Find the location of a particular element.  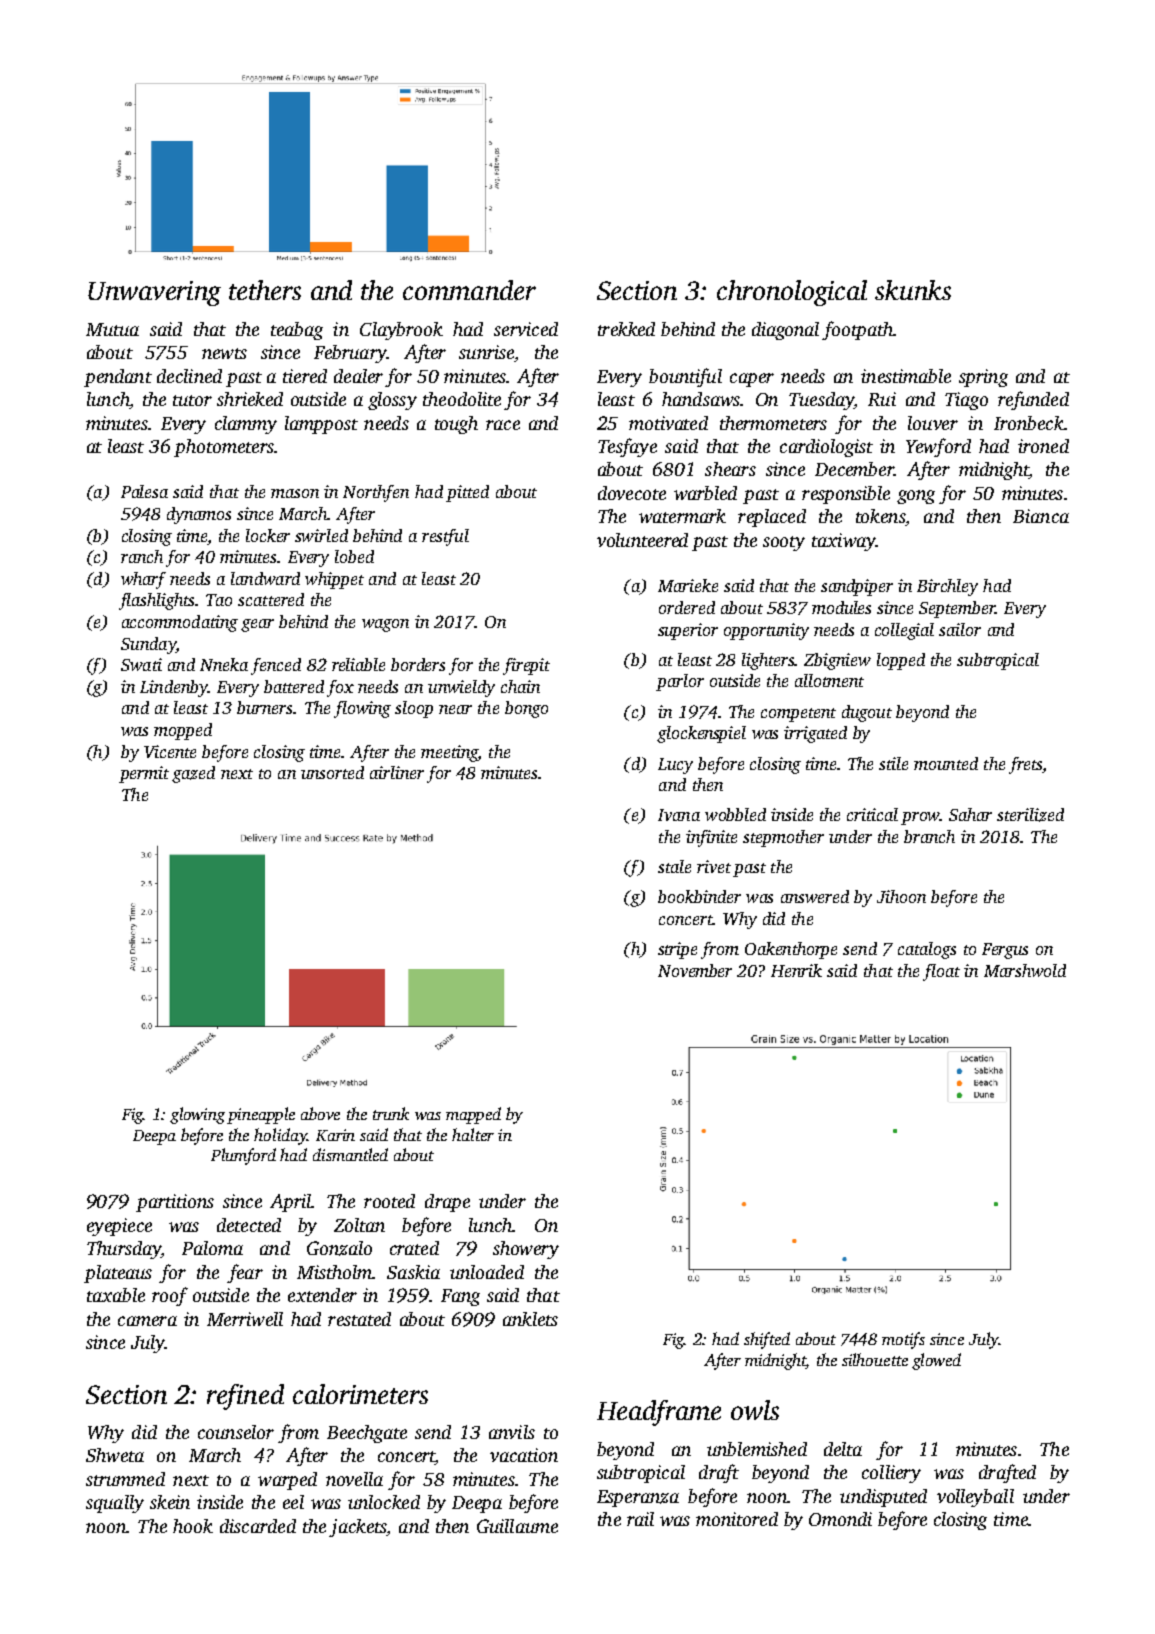

spring is located at coordinates (983, 378).
